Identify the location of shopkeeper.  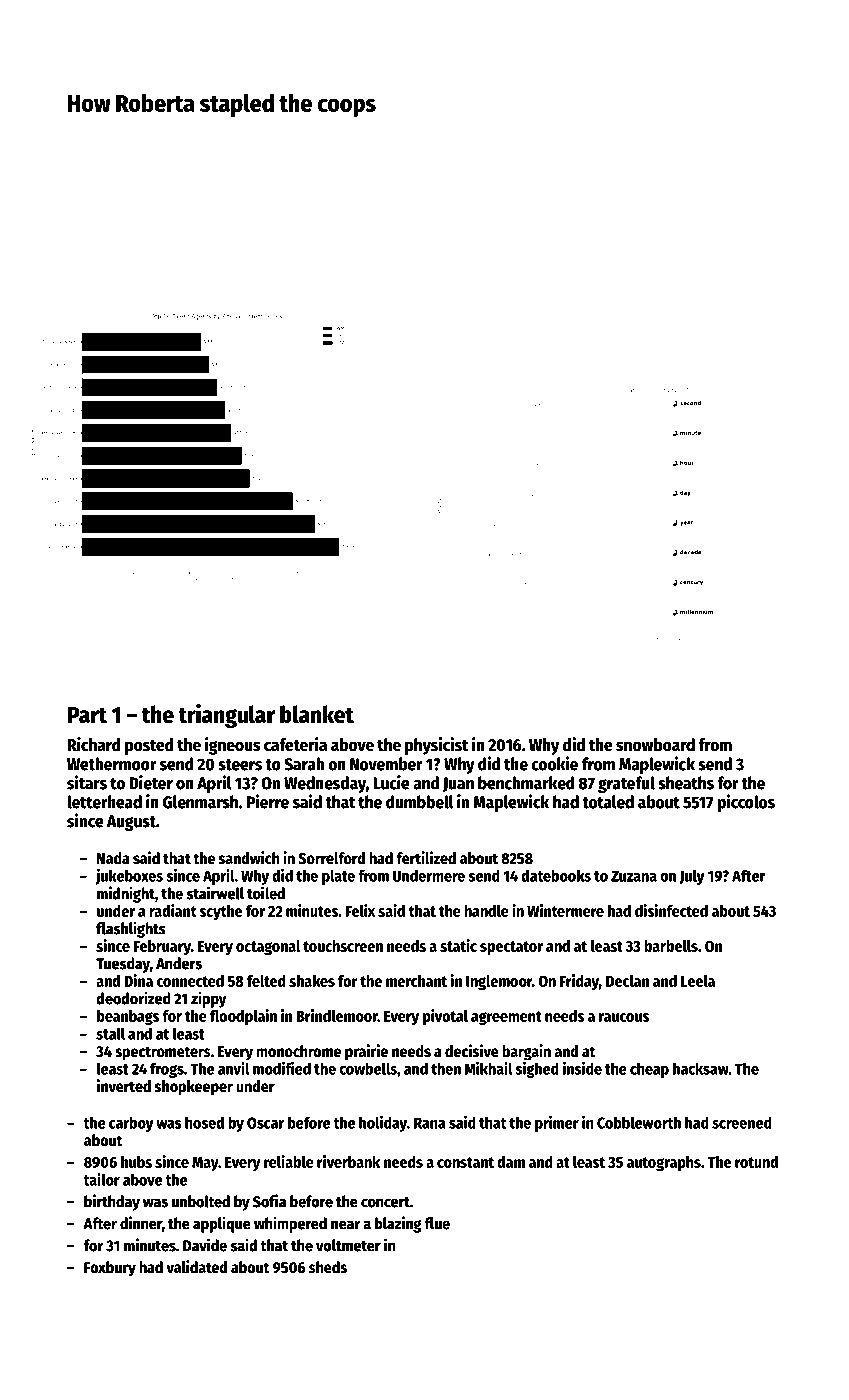
(194, 1088).
